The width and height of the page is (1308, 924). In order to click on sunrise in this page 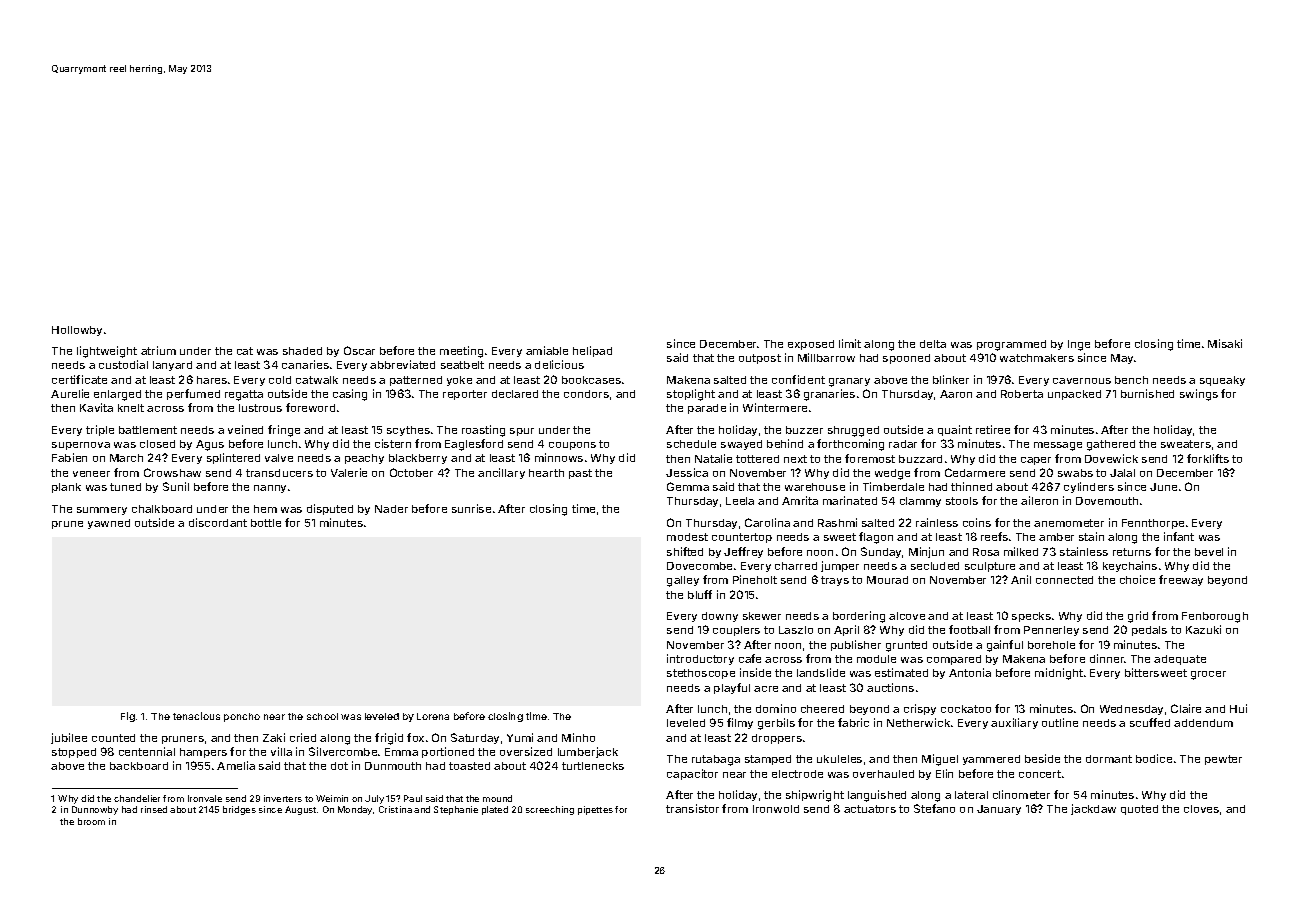, I will do `click(471, 508)`.
